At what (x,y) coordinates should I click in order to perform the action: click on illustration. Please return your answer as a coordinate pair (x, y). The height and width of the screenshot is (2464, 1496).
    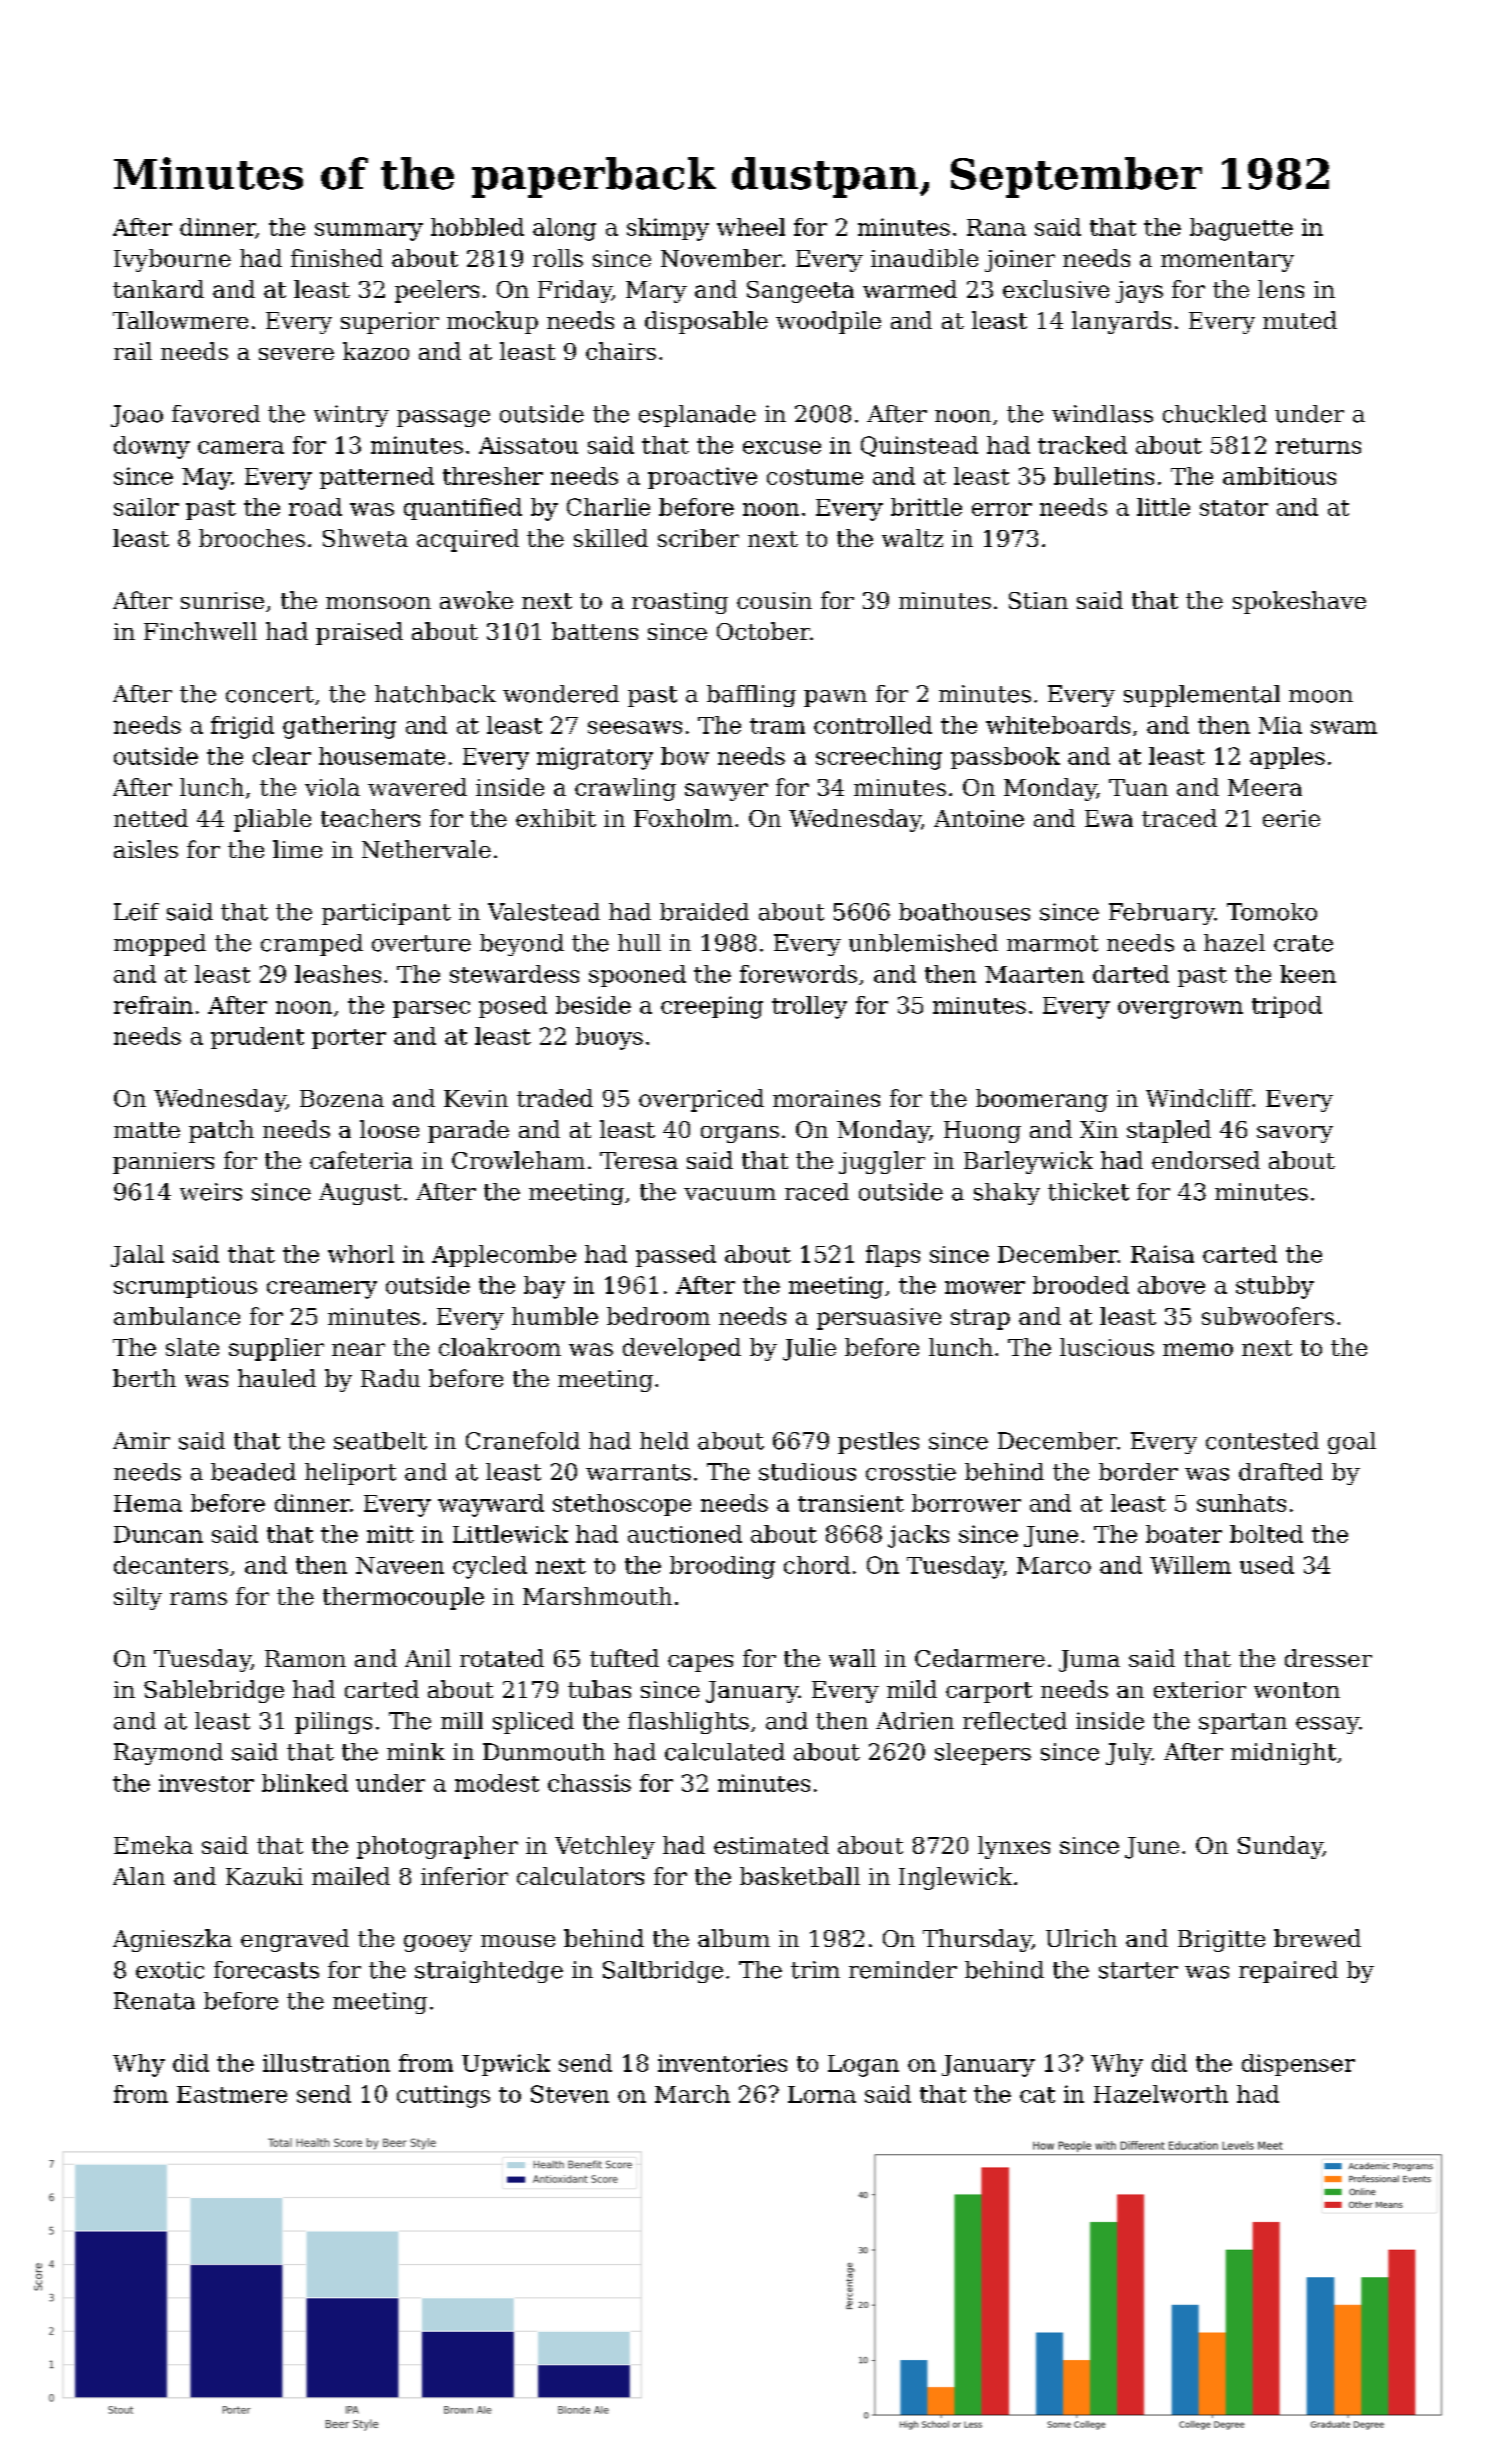
    Looking at the image, I should click on (326, 2063).
